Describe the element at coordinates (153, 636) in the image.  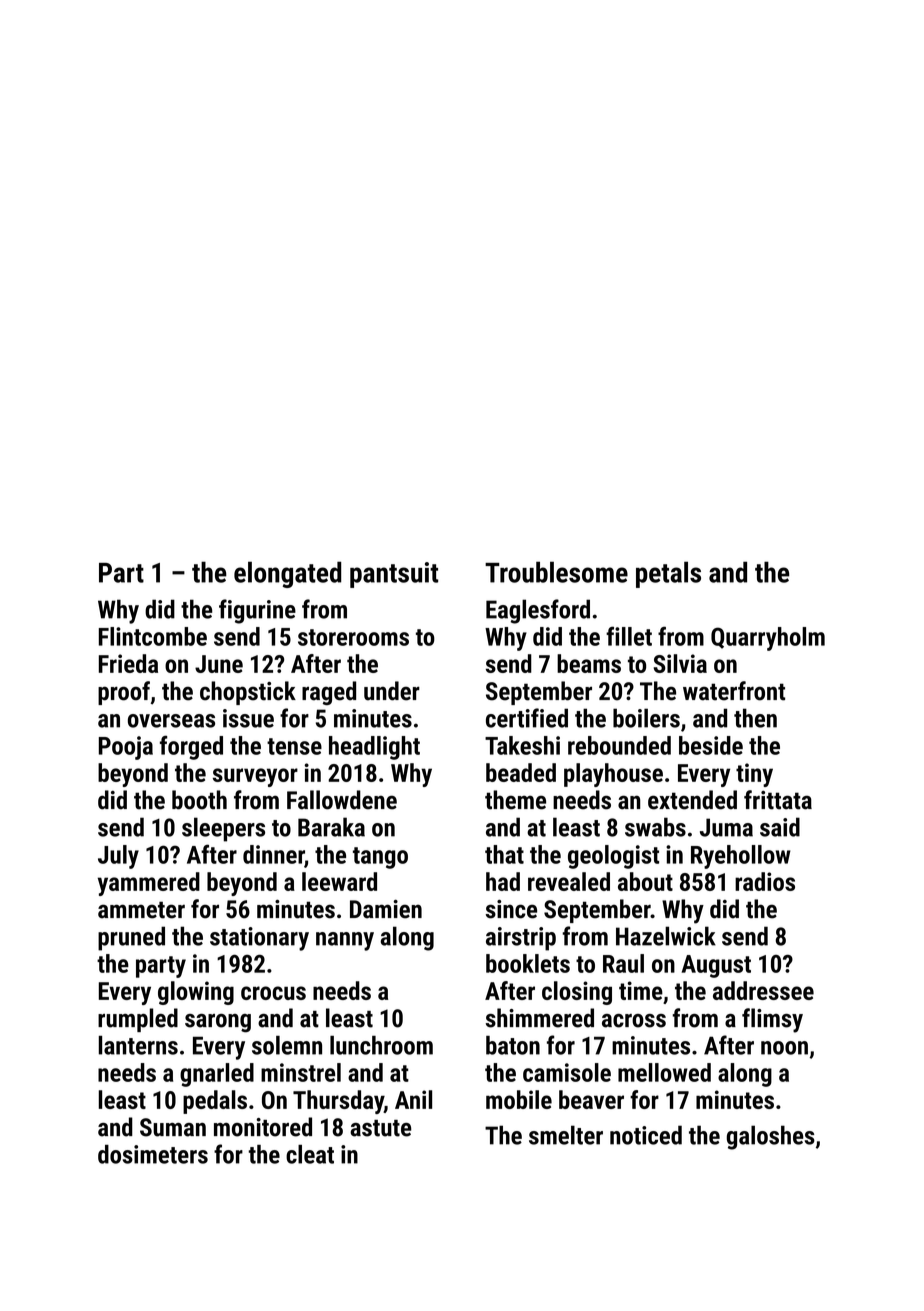
I see `Flintcombe` at that location.
